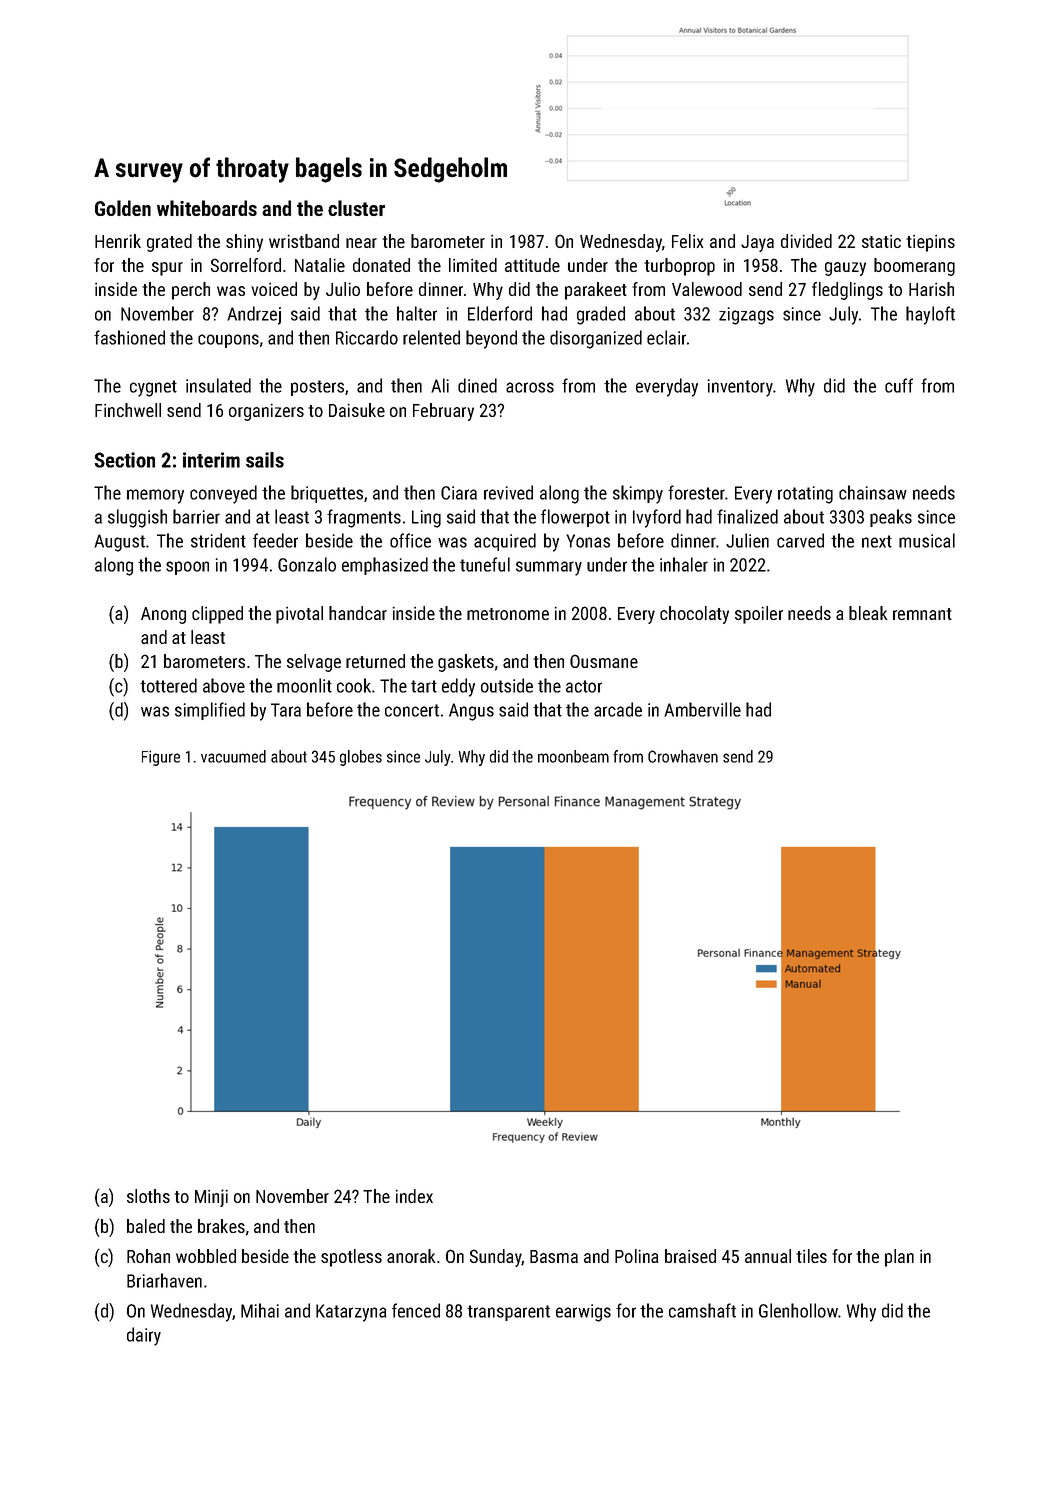 This document has height=1492, width=1050. What do you see at coordinates (169, 243) in the document?
I see `grated` at bounding box center [169, 243].
